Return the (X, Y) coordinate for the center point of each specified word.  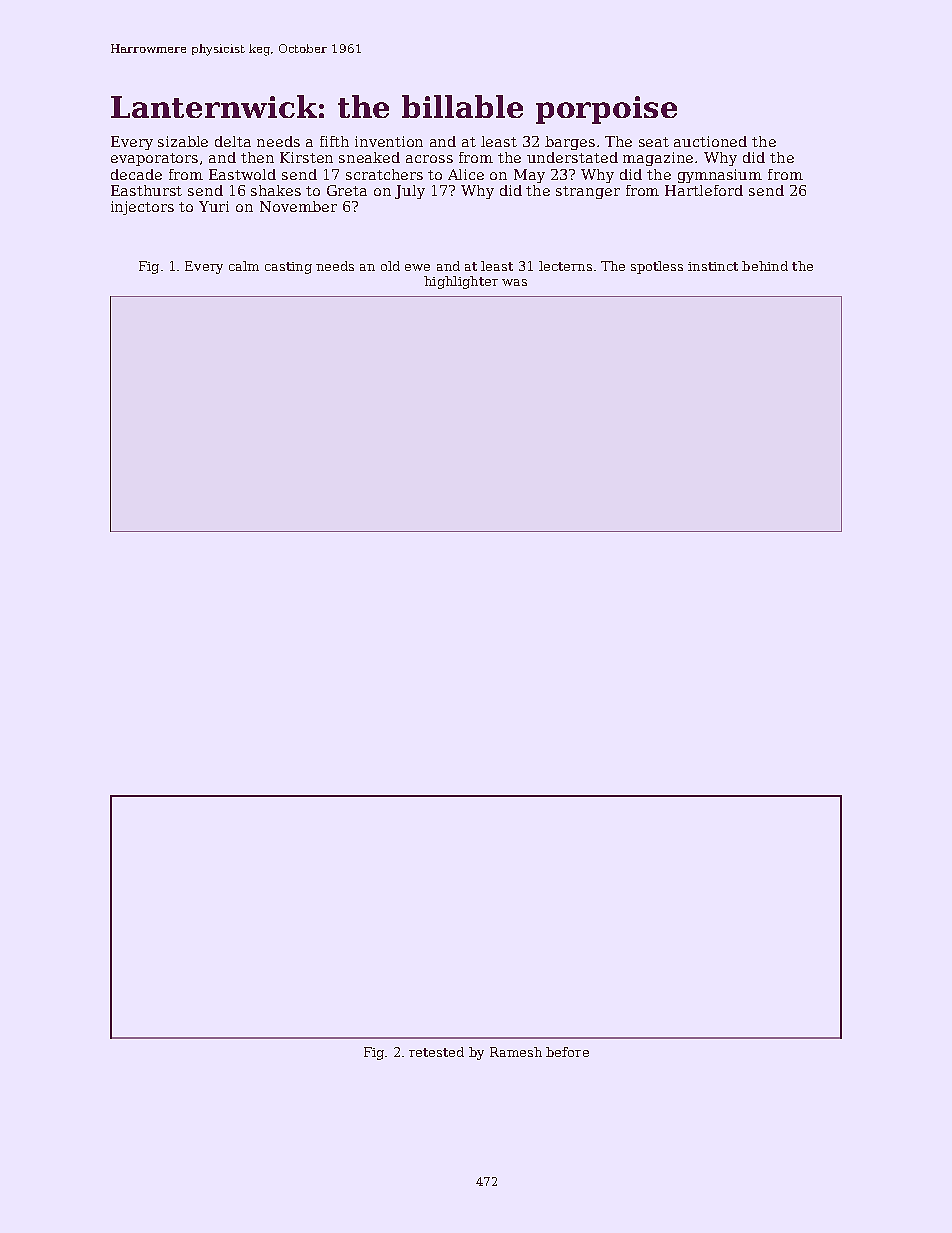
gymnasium (720, 176)
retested (436, 1052)
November (298, 206)
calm (244, 266)
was (514, 282)
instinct (713, 266)
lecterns (565, 266)
